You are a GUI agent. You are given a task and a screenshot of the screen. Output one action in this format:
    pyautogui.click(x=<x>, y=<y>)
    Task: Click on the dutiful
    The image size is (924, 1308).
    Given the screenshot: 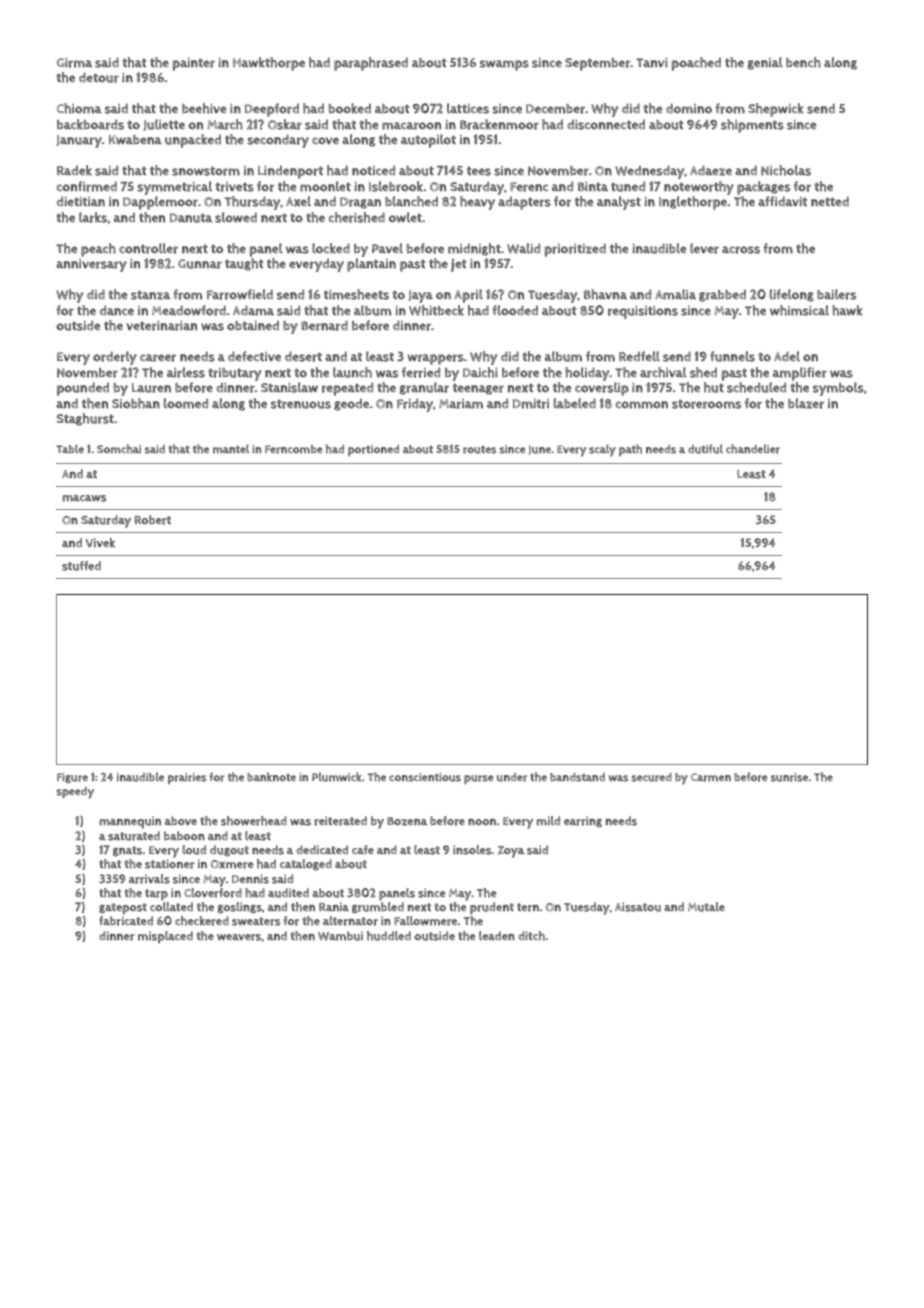 What is the action you would take?
    pyautogui.click(x=705, y=449)
